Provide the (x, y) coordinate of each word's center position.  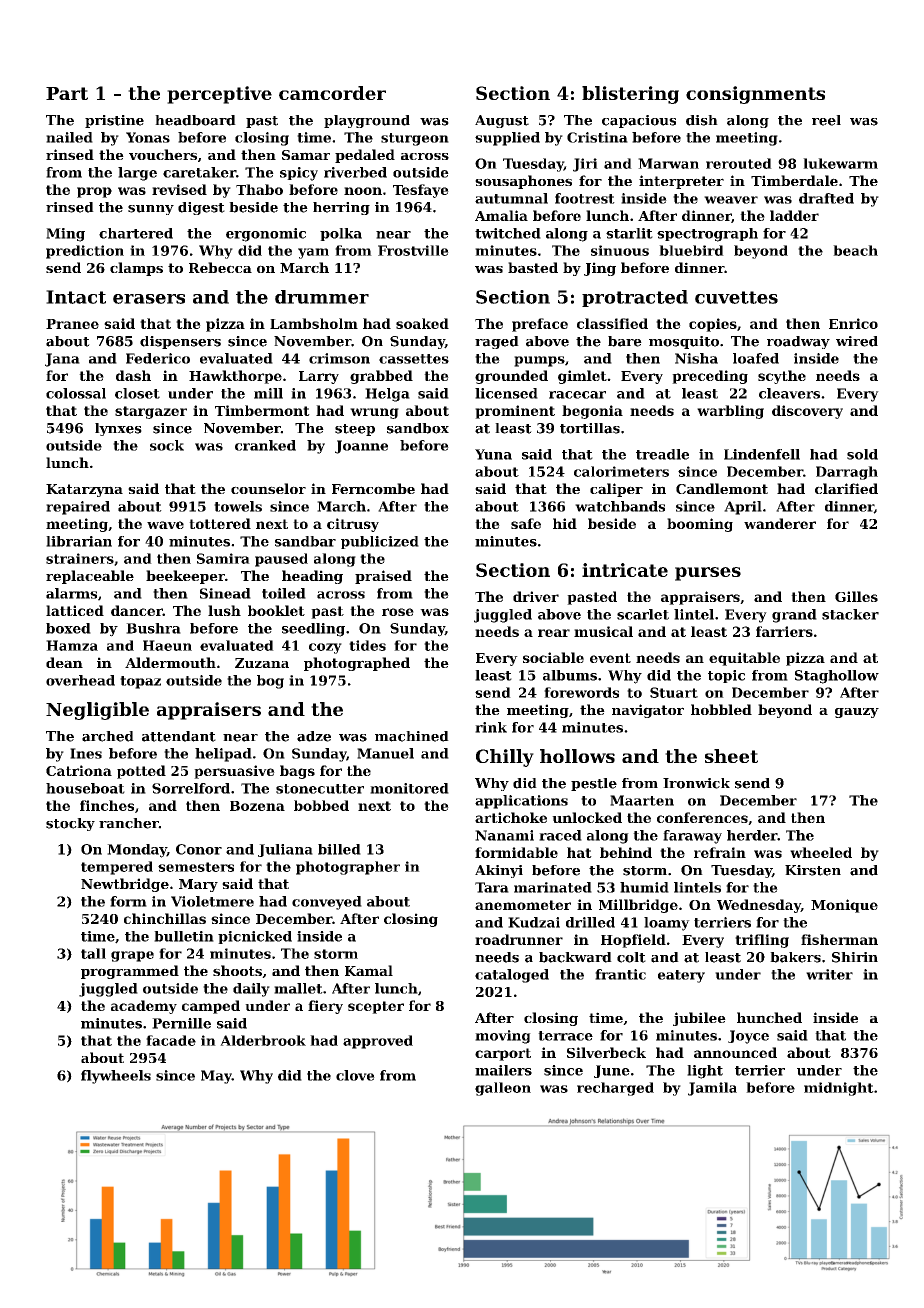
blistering (630, 95)
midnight (839, 1089)
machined (412, 736)
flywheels (116, 1077)
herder (752, 835)
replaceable (90, 577)
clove (355, 1075)
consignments (755, 95)
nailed (69, 137)
